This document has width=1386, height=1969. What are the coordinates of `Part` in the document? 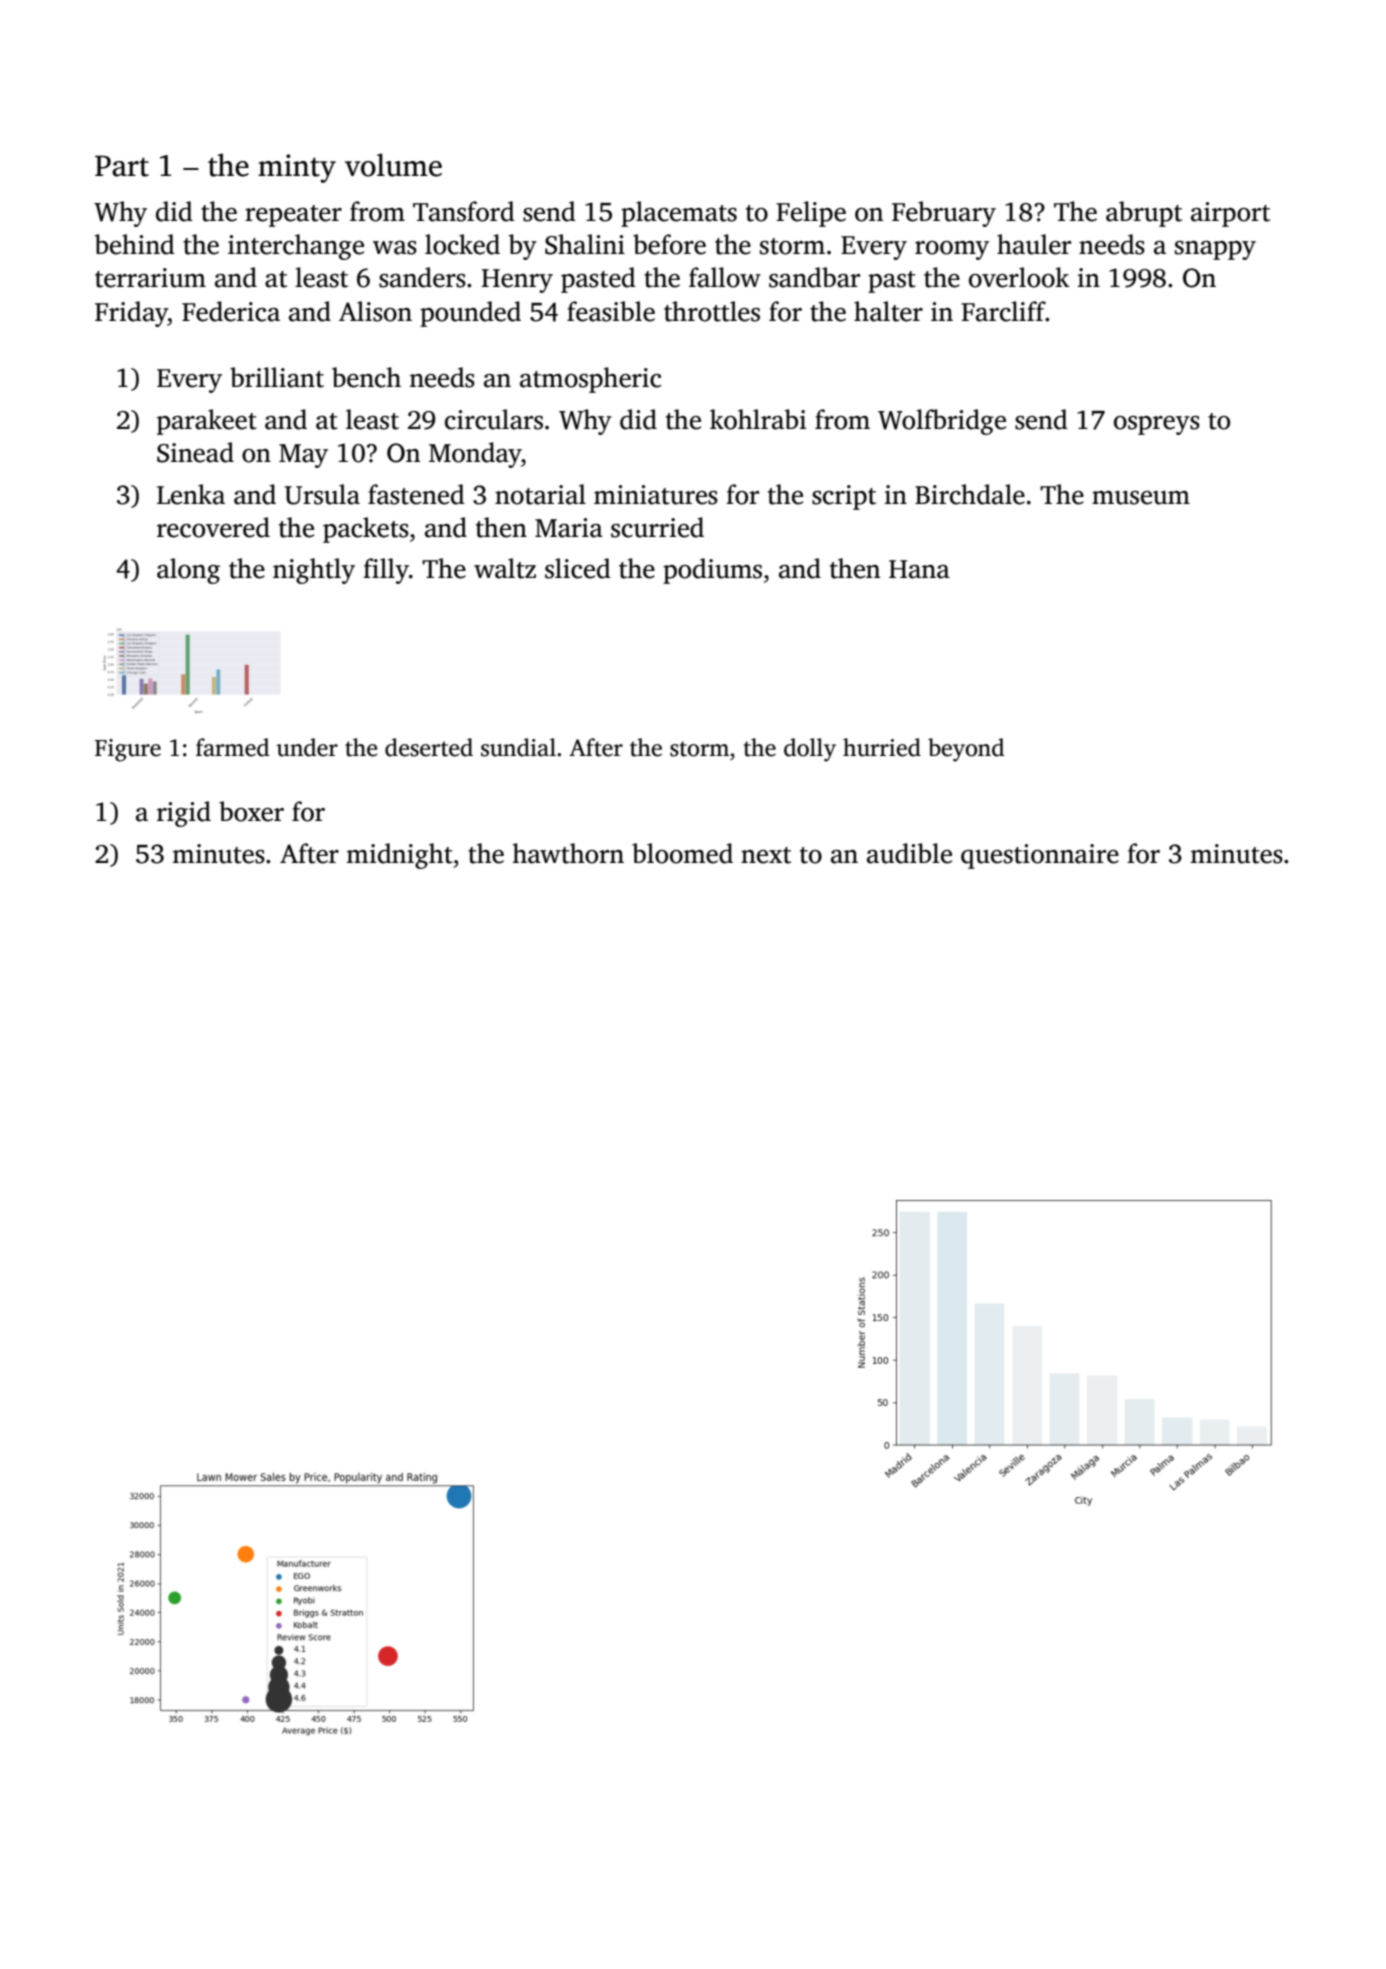 It's located at (122, 166).
